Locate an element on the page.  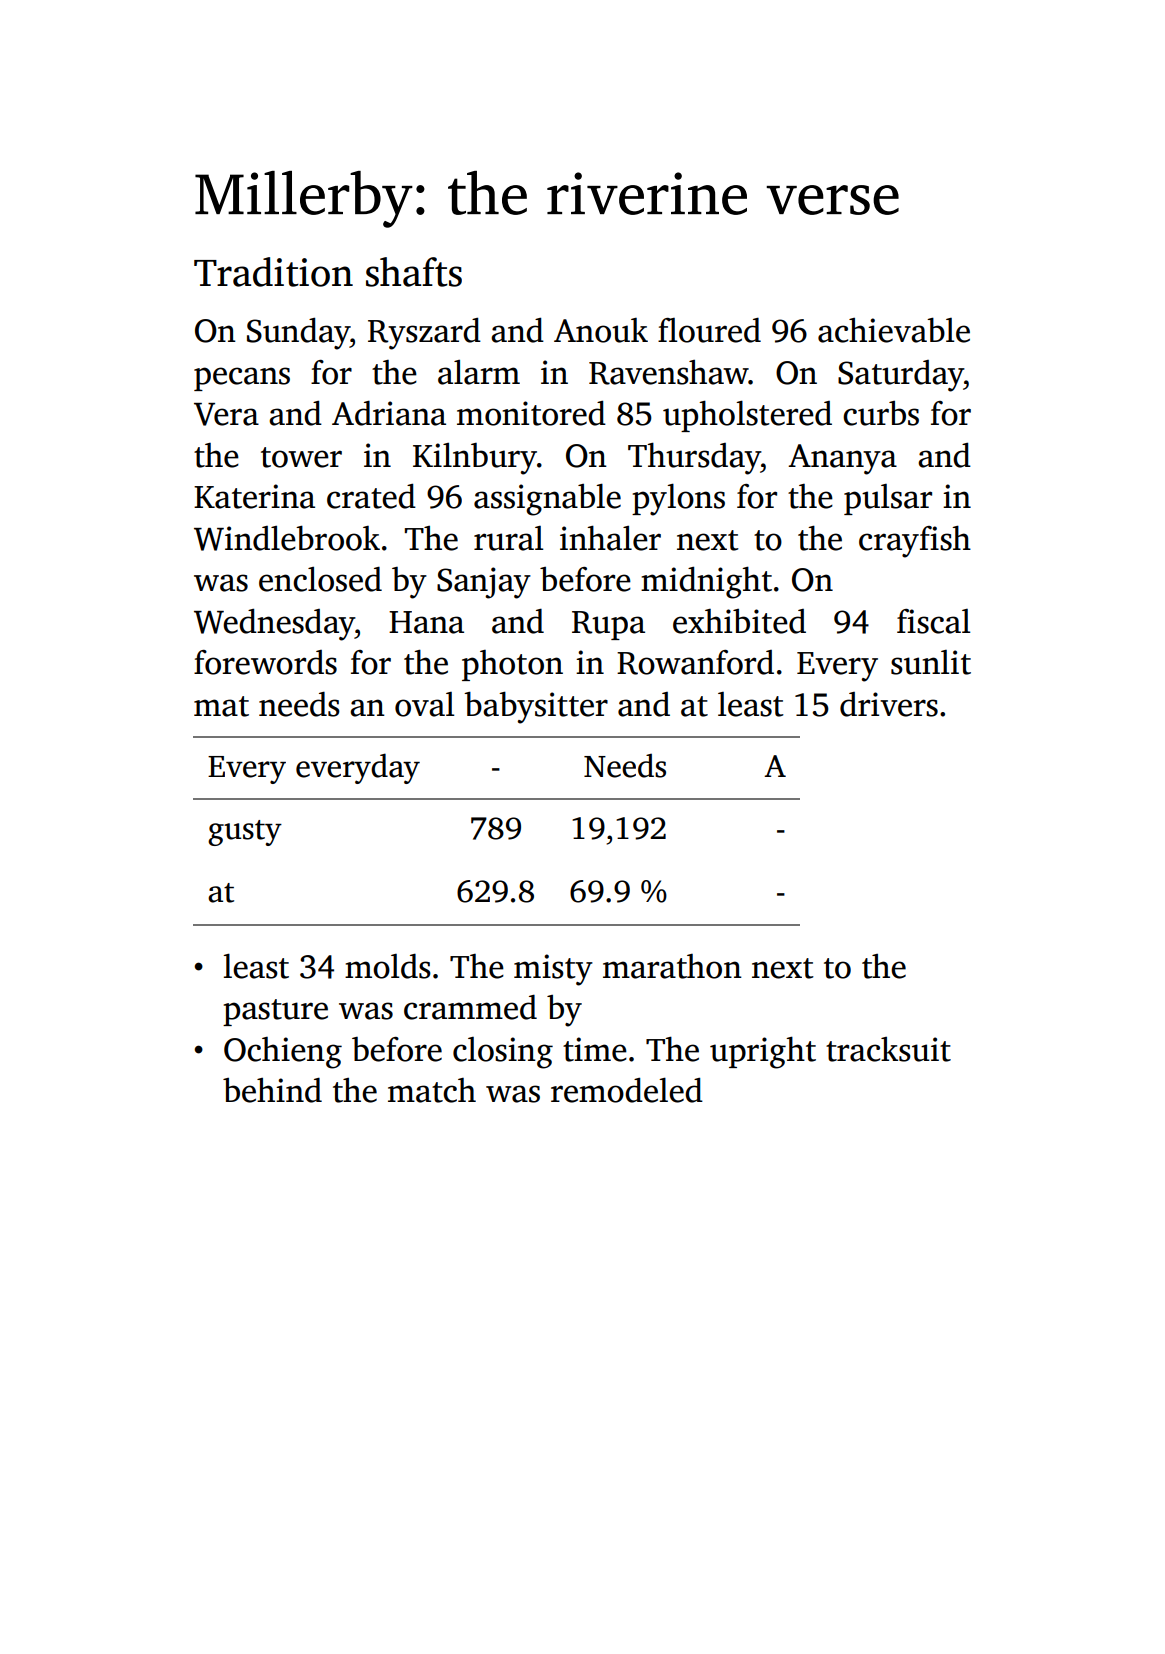
match is located at coordinates (432, 1090).
